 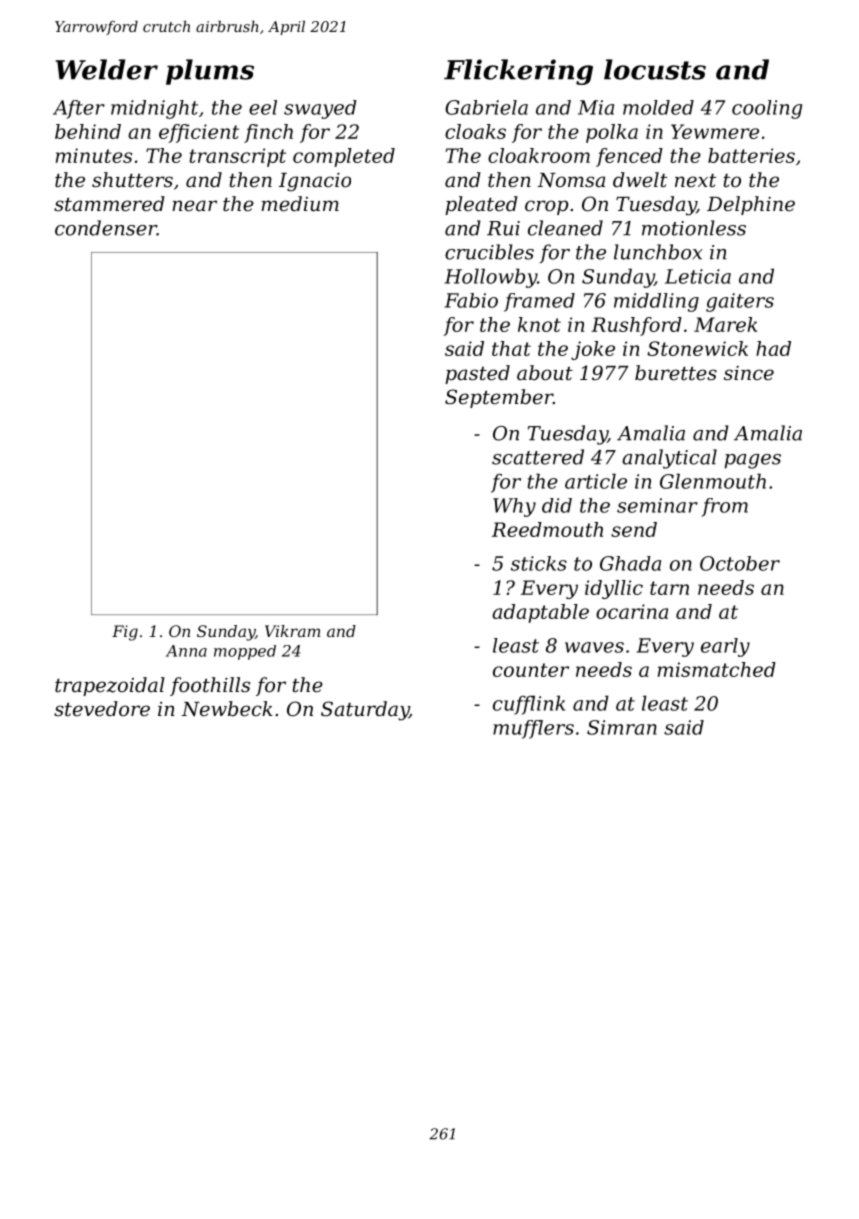 I want to click on Yewmere, so click(x=715, y=131).
